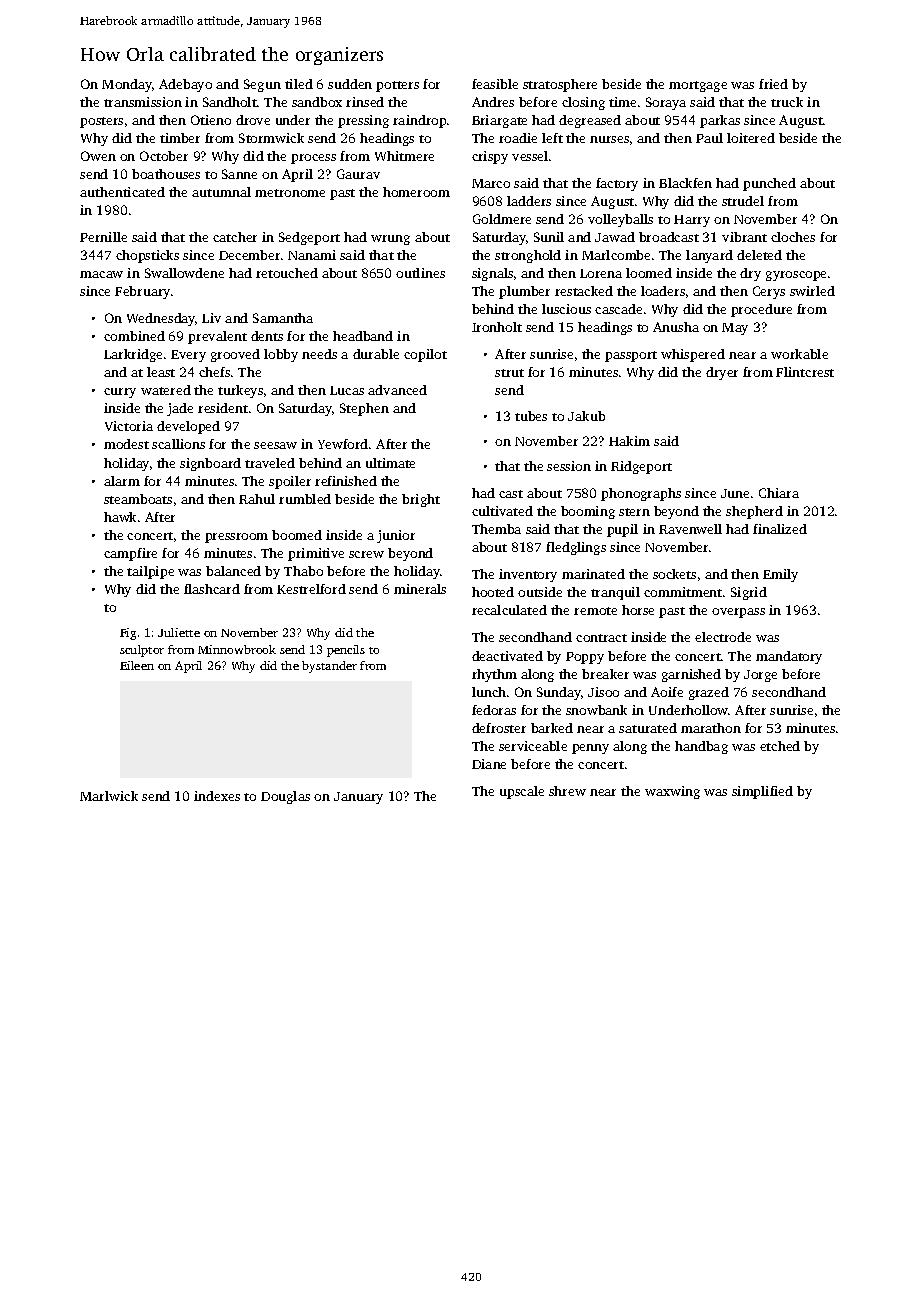 The width and height of the page is (924, 1308). Describe the element at coordinates (502, 511) in the page. I see `cultivated` at that location.
